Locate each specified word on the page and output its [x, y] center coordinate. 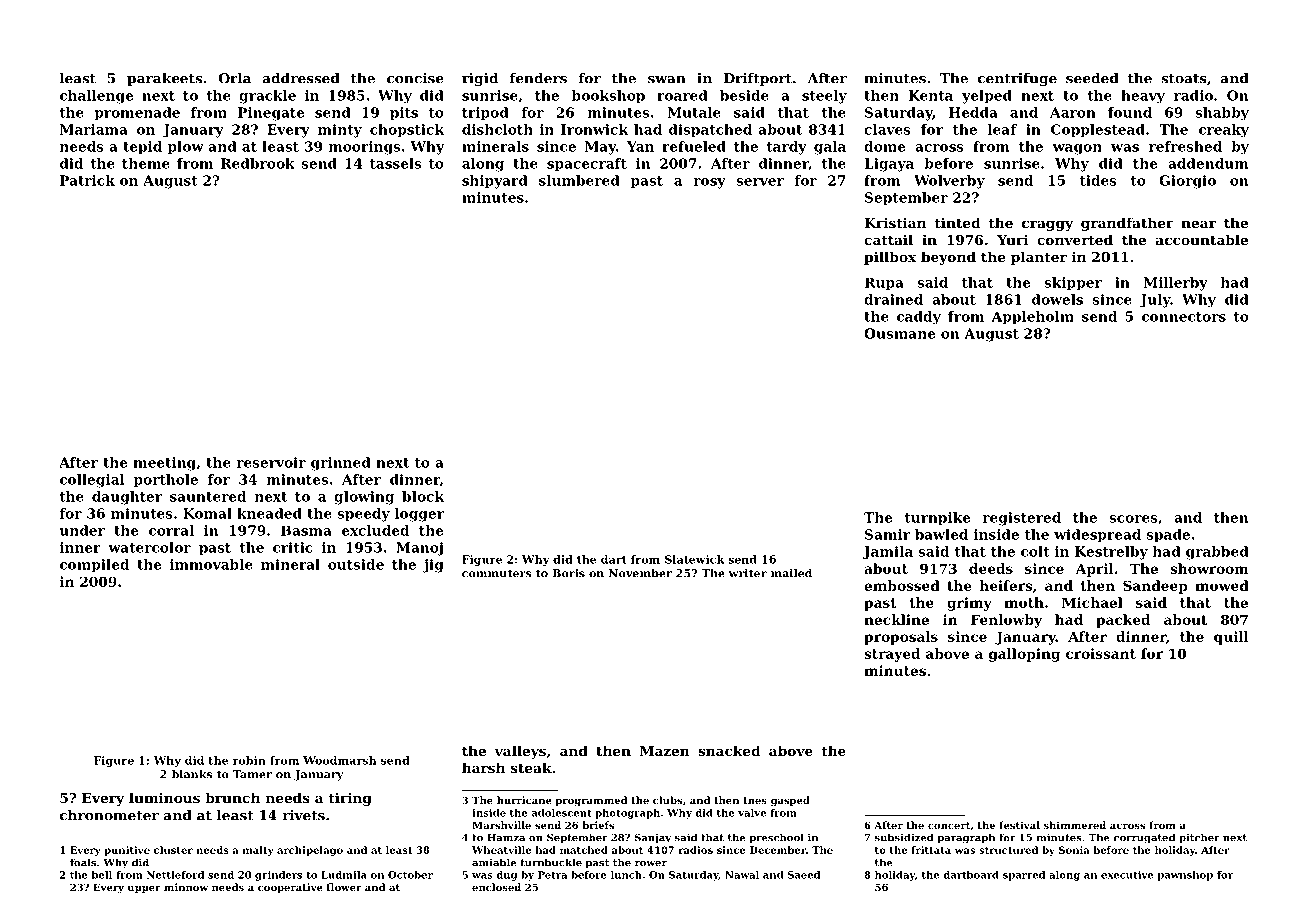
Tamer [252, 774]
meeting [164, 464]
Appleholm [1033, 318]
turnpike [937, 519]
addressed [301, 78]
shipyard [495, 182]
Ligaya [889, 165]
